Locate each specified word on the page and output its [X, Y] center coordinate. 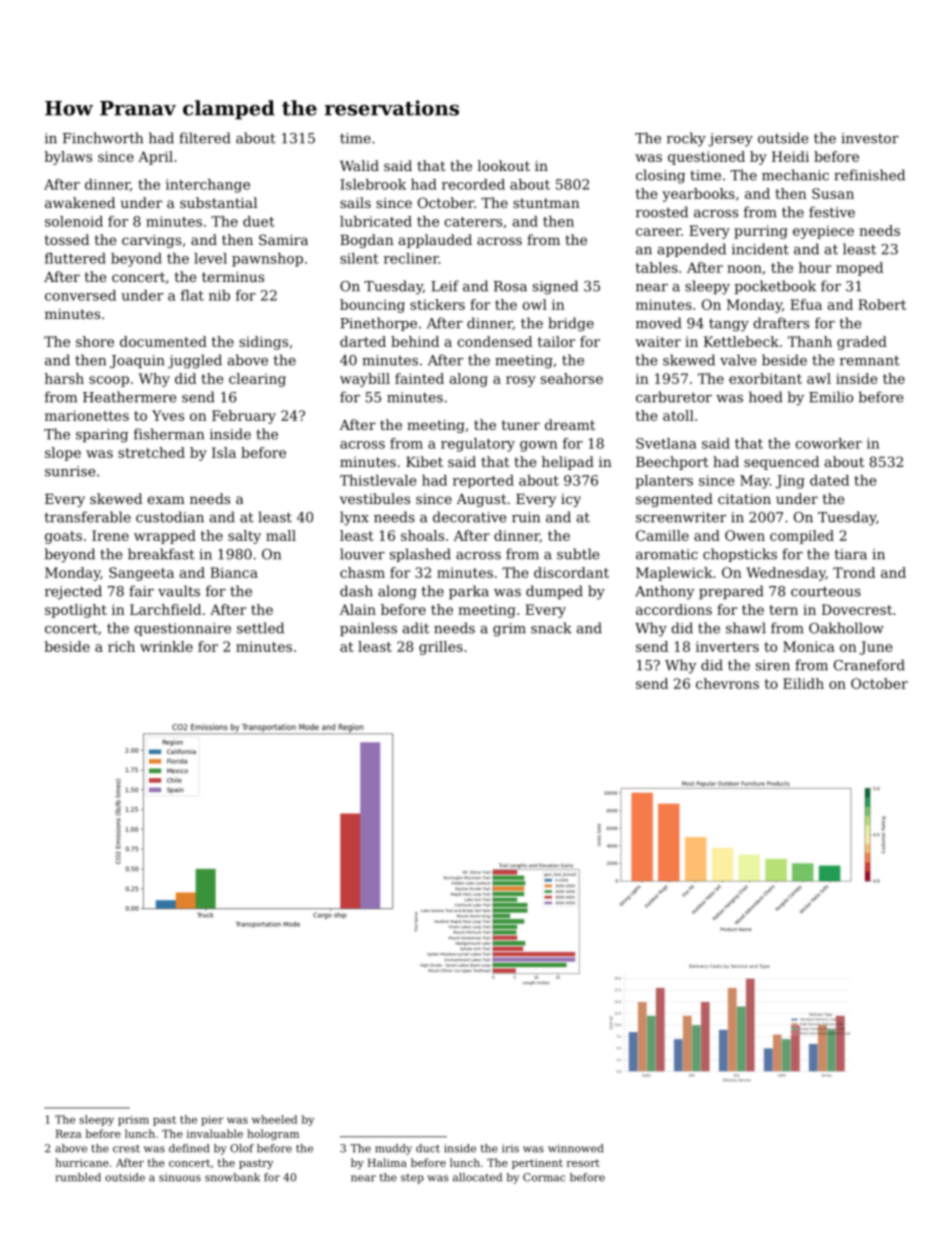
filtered [205, 138]
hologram [273, 1134]
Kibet [424, 461]
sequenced [781, 463]
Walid [359, 165]
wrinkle [166, 646]
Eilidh [803, 683]
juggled [195, 361]
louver [362, 554]
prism [133, 1120]
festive [832, 212]
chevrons [727, 683]
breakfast [161, 554]
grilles [441, 648]
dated [829, 480]
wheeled [274, 1119]
